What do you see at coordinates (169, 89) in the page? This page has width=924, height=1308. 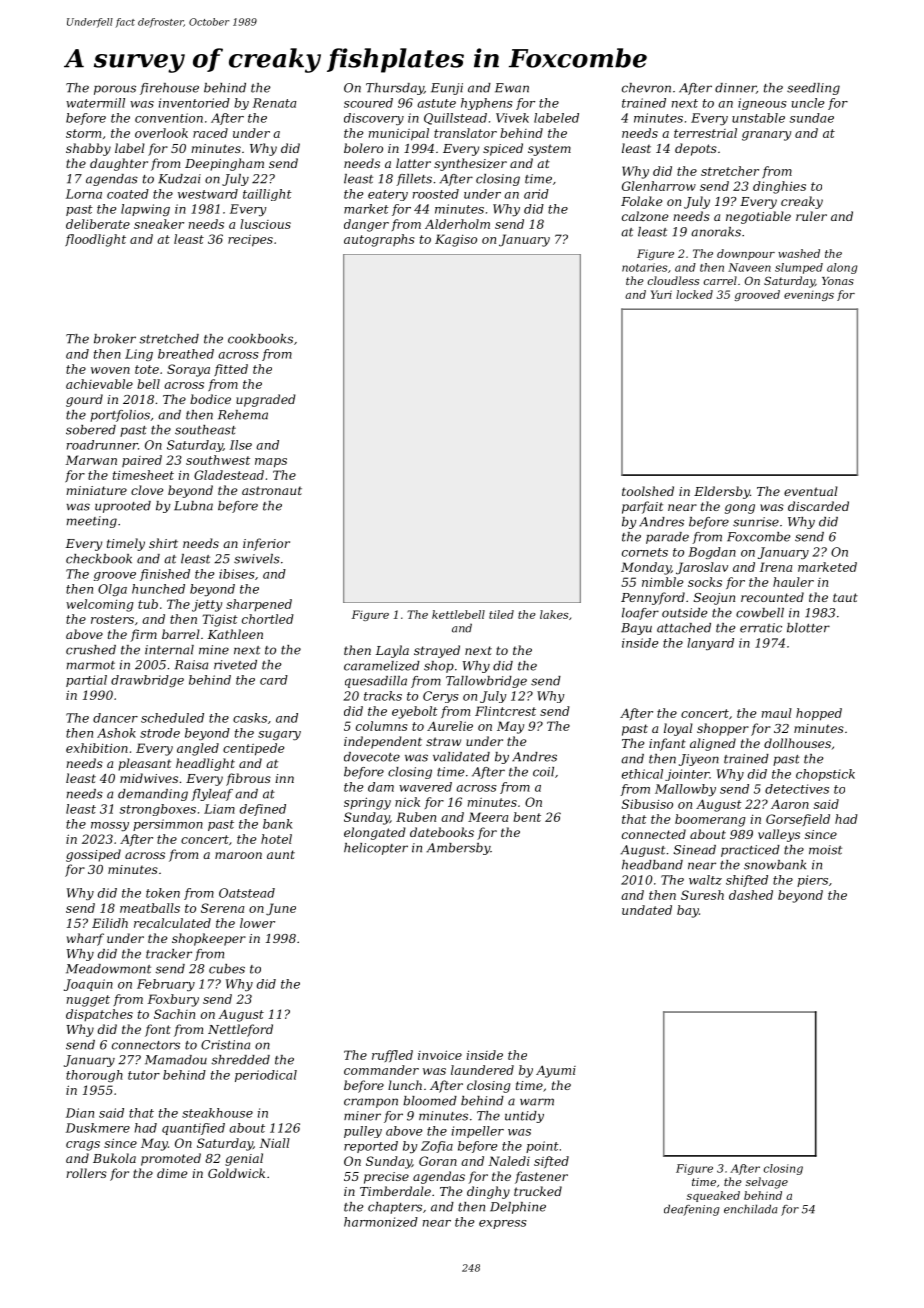 I see `firehouse` at bounding box center [169, 89].
